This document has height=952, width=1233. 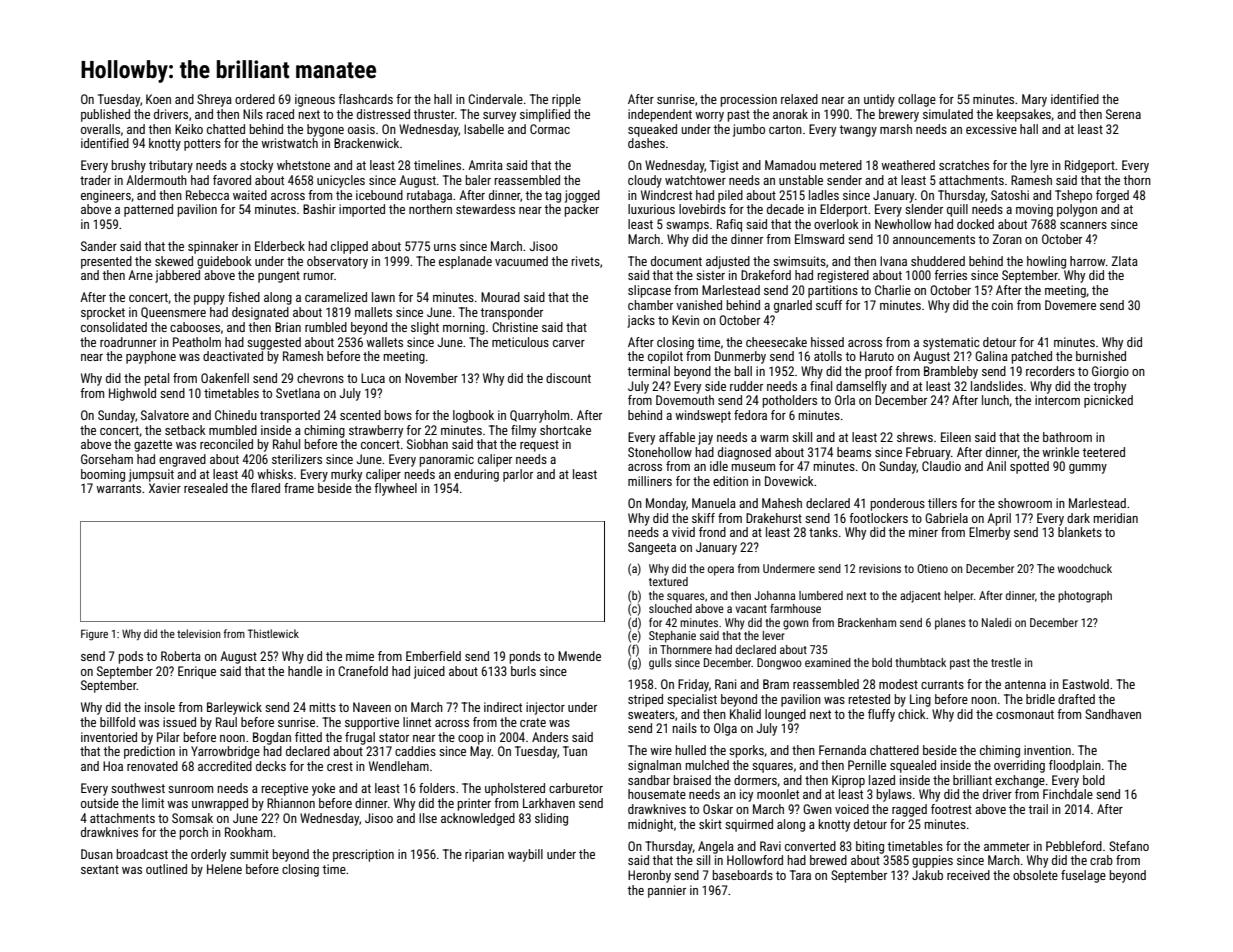 I want to click on lovebirds, so click(x=702, y=209).
